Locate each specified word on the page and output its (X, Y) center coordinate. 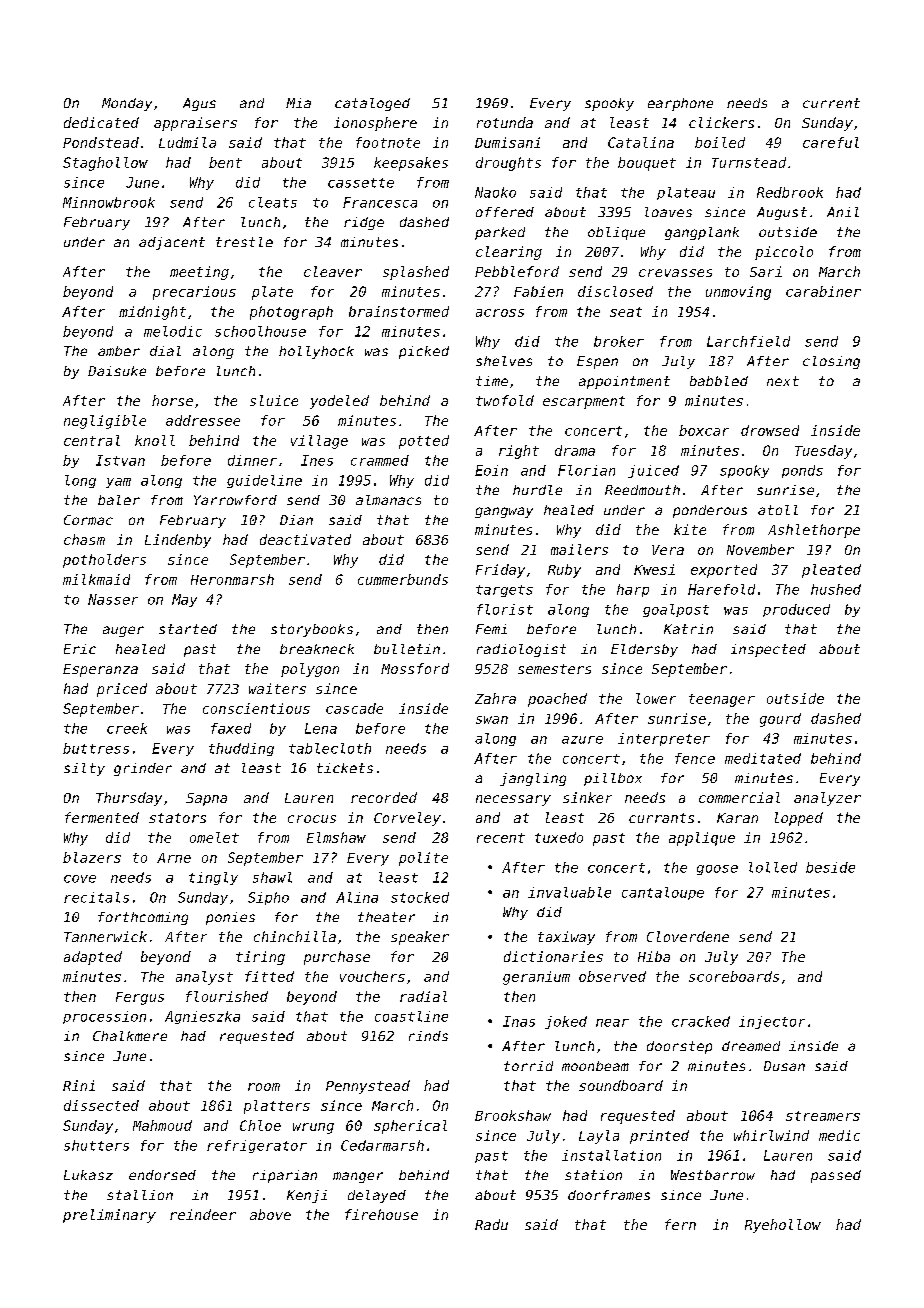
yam (118, 483)
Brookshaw (513, 1115)
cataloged (372, 104)
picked (424, 352)
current (831, 103)
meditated (763, 758)
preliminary (109, 1216)
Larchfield (748, 341)
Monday (127, 104)
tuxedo (559, 837)
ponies (230, 918)
